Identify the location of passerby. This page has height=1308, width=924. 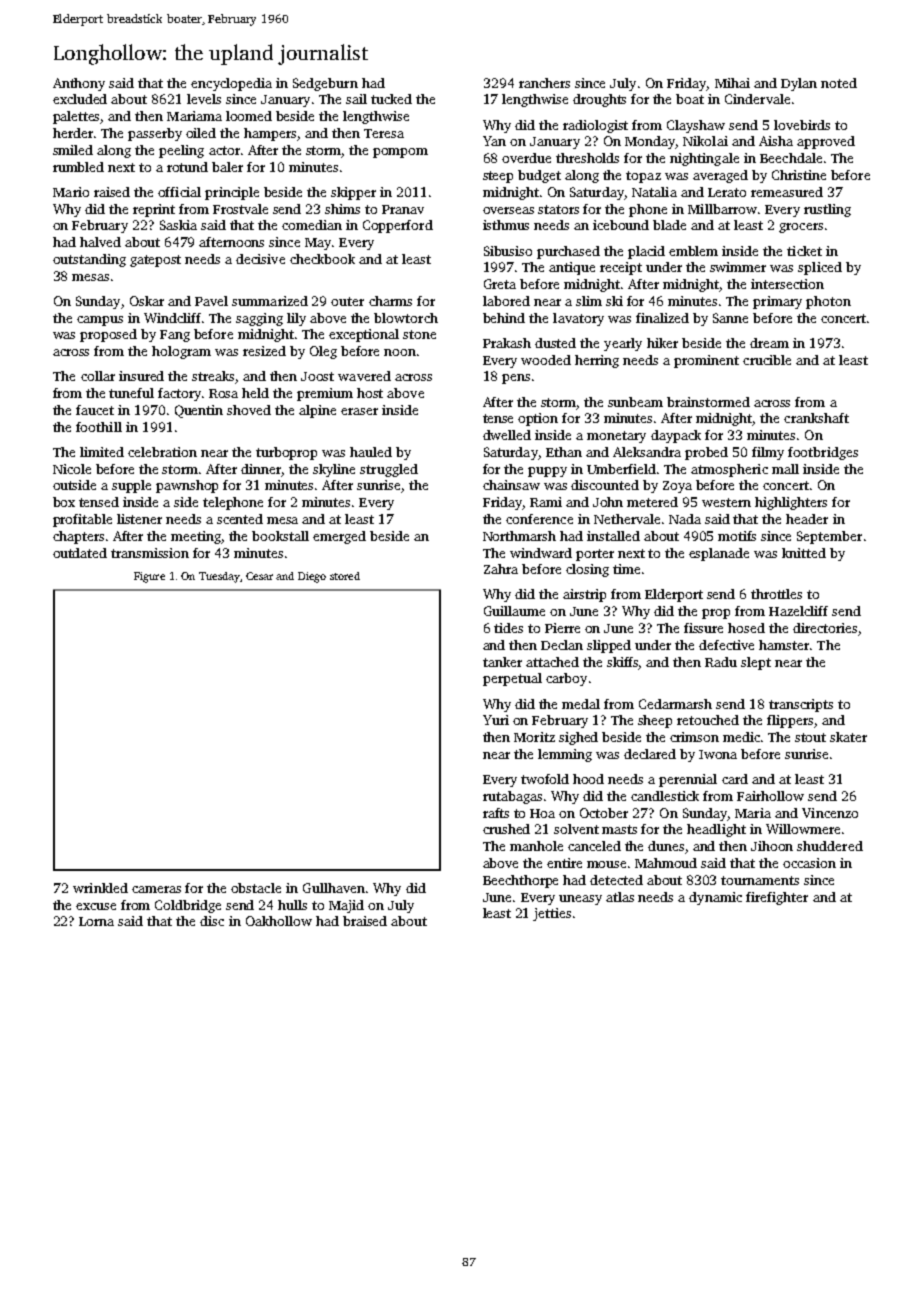
(155, 134).
